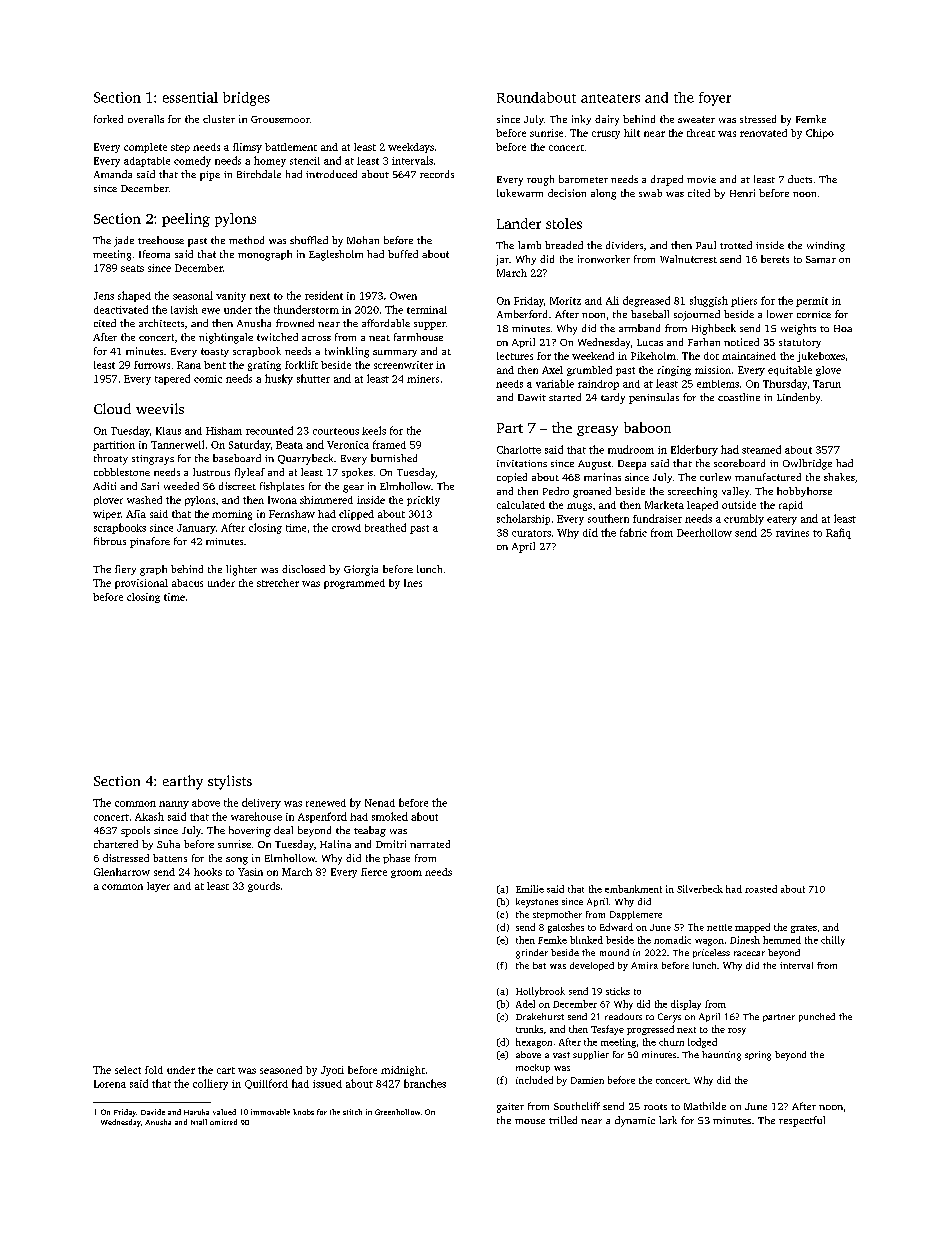 This screenshot has width=952, height=1233. Describe the element at coordinates (700, 889) in the screenshot. I see `Silverbeck` at that location.
